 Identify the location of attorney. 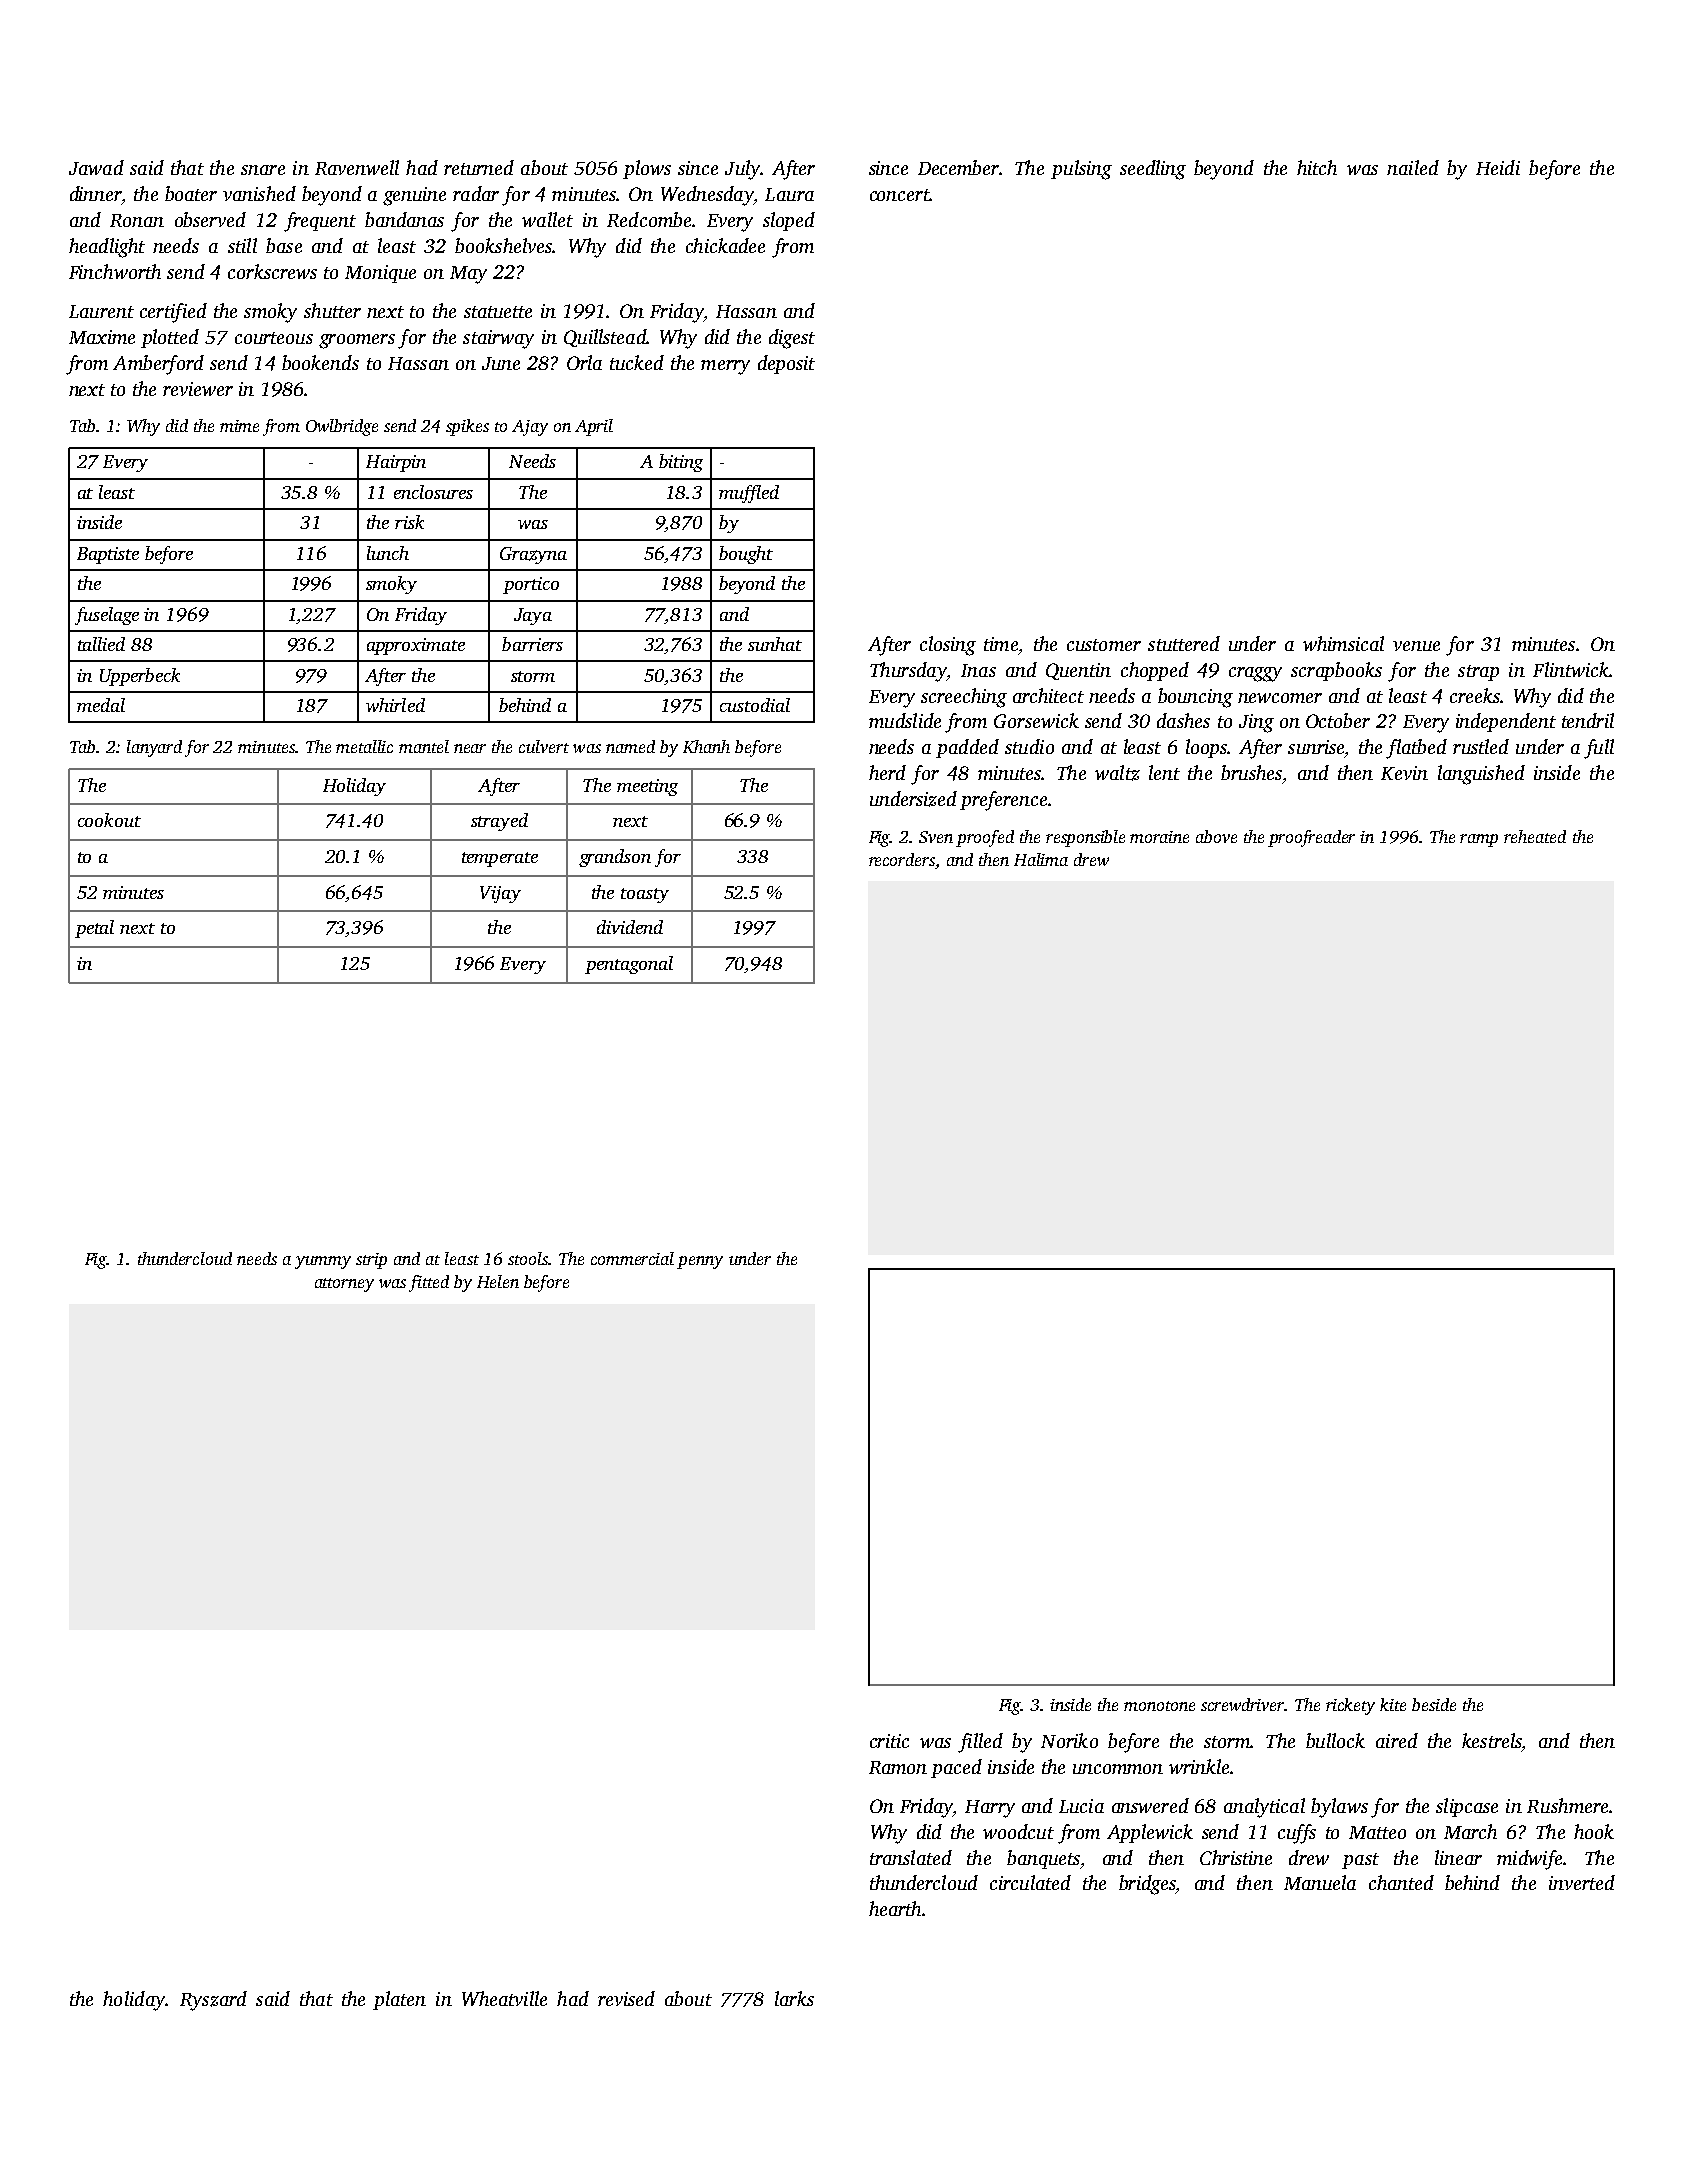
(344, 1285).
